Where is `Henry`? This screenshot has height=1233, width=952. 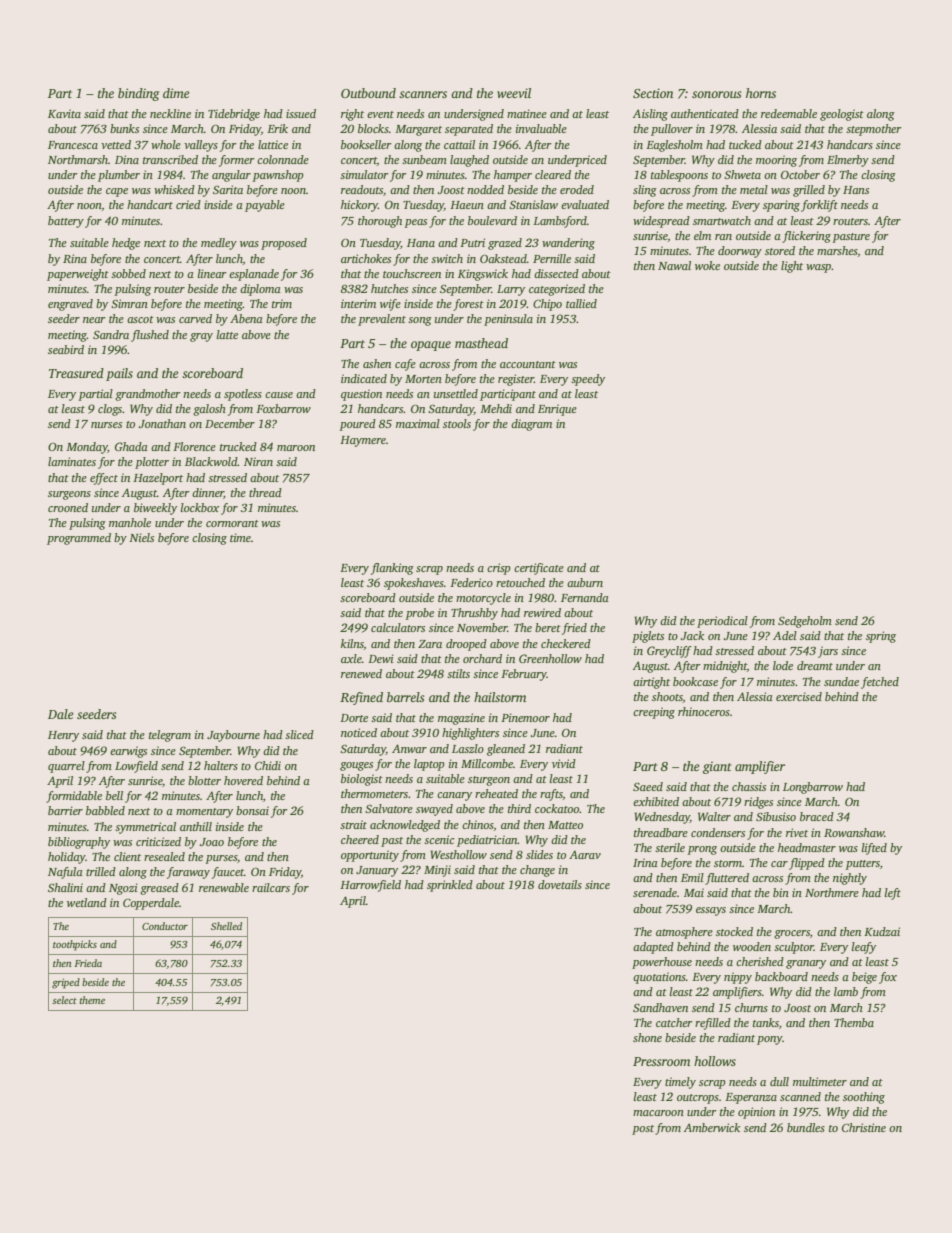
Henry is located at coordinates (63, 736).
